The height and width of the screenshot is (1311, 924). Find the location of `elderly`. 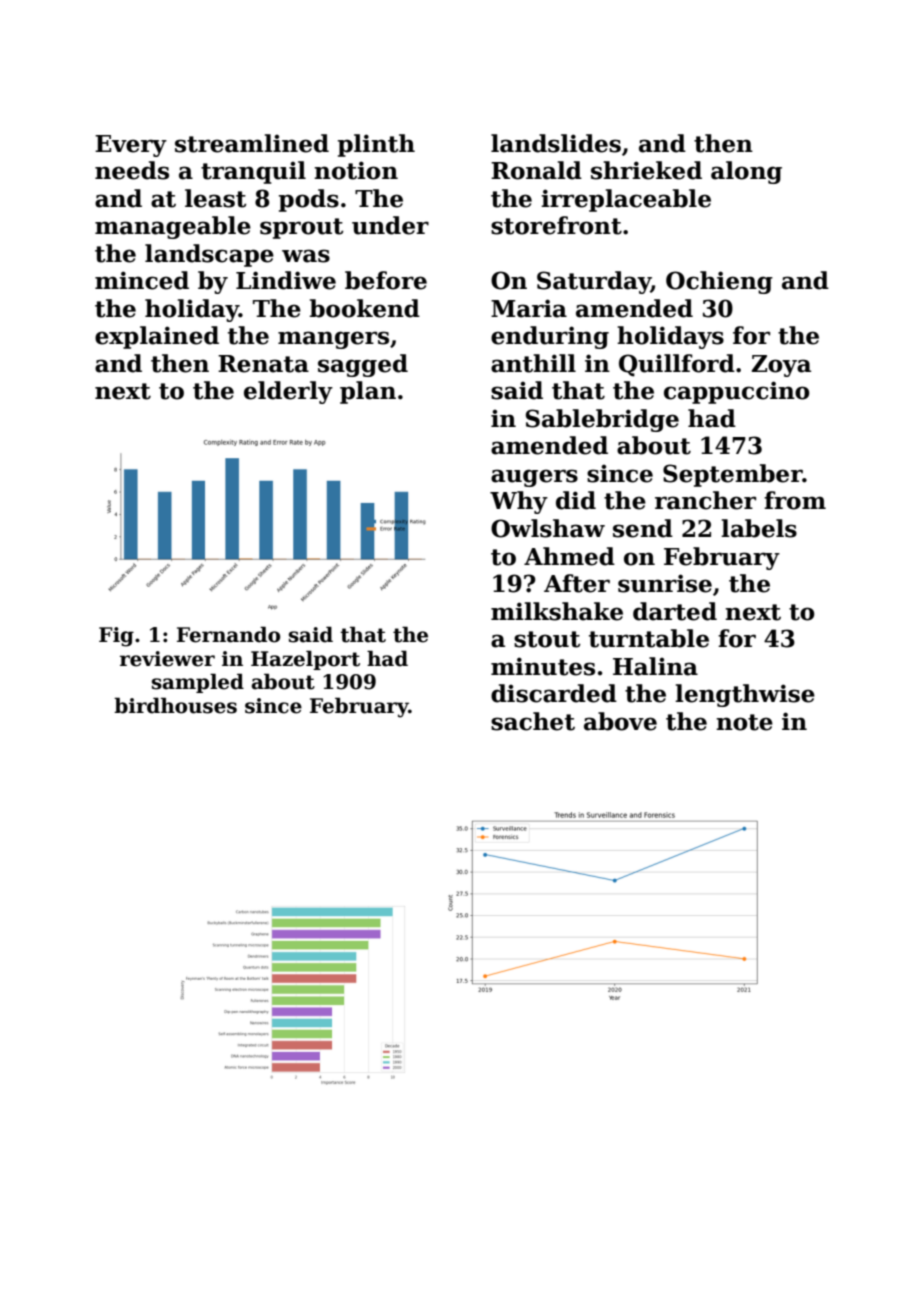

elderly is located at coordinates (288, 392).
